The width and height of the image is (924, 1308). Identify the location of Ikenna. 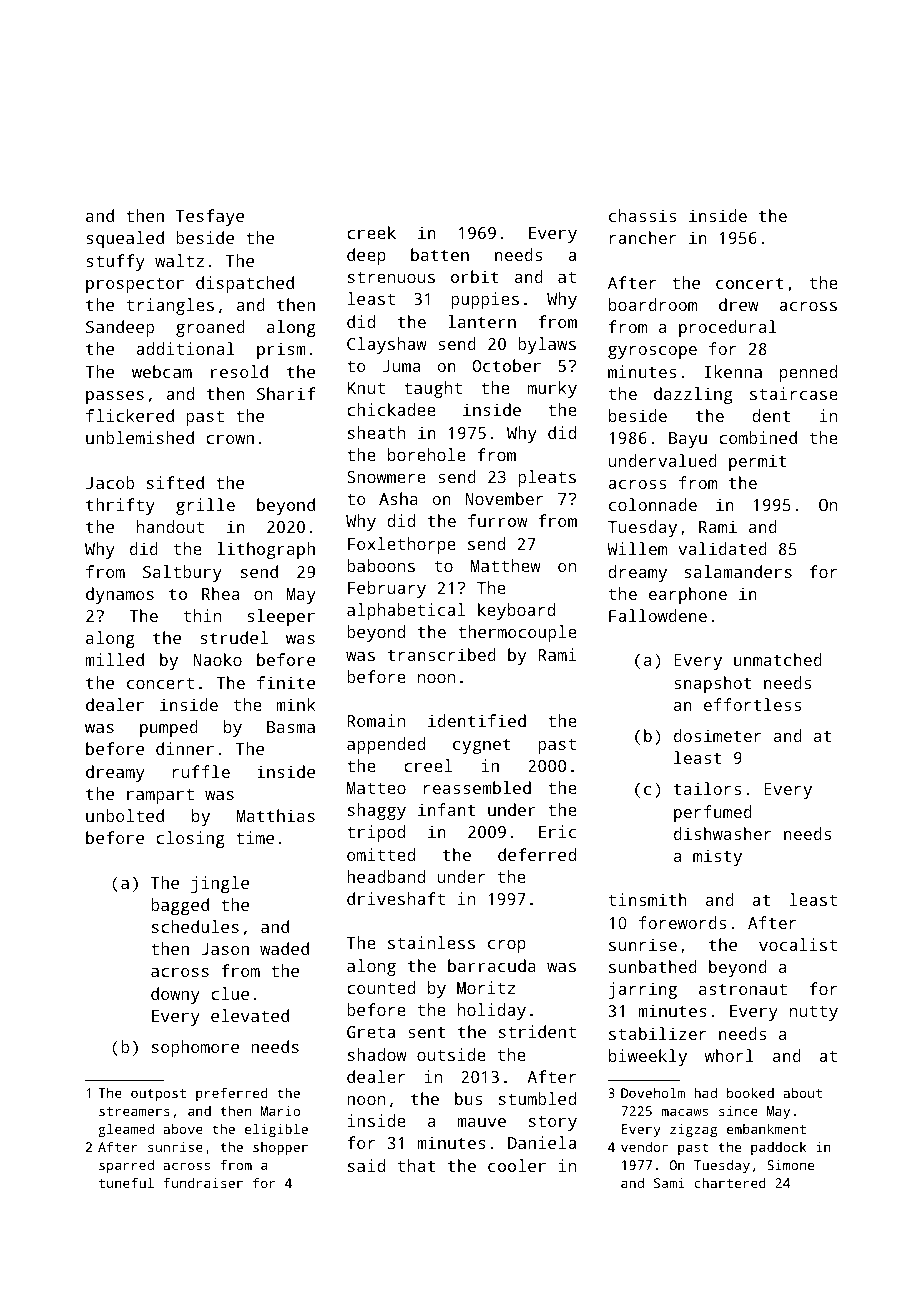
(733, 371).
